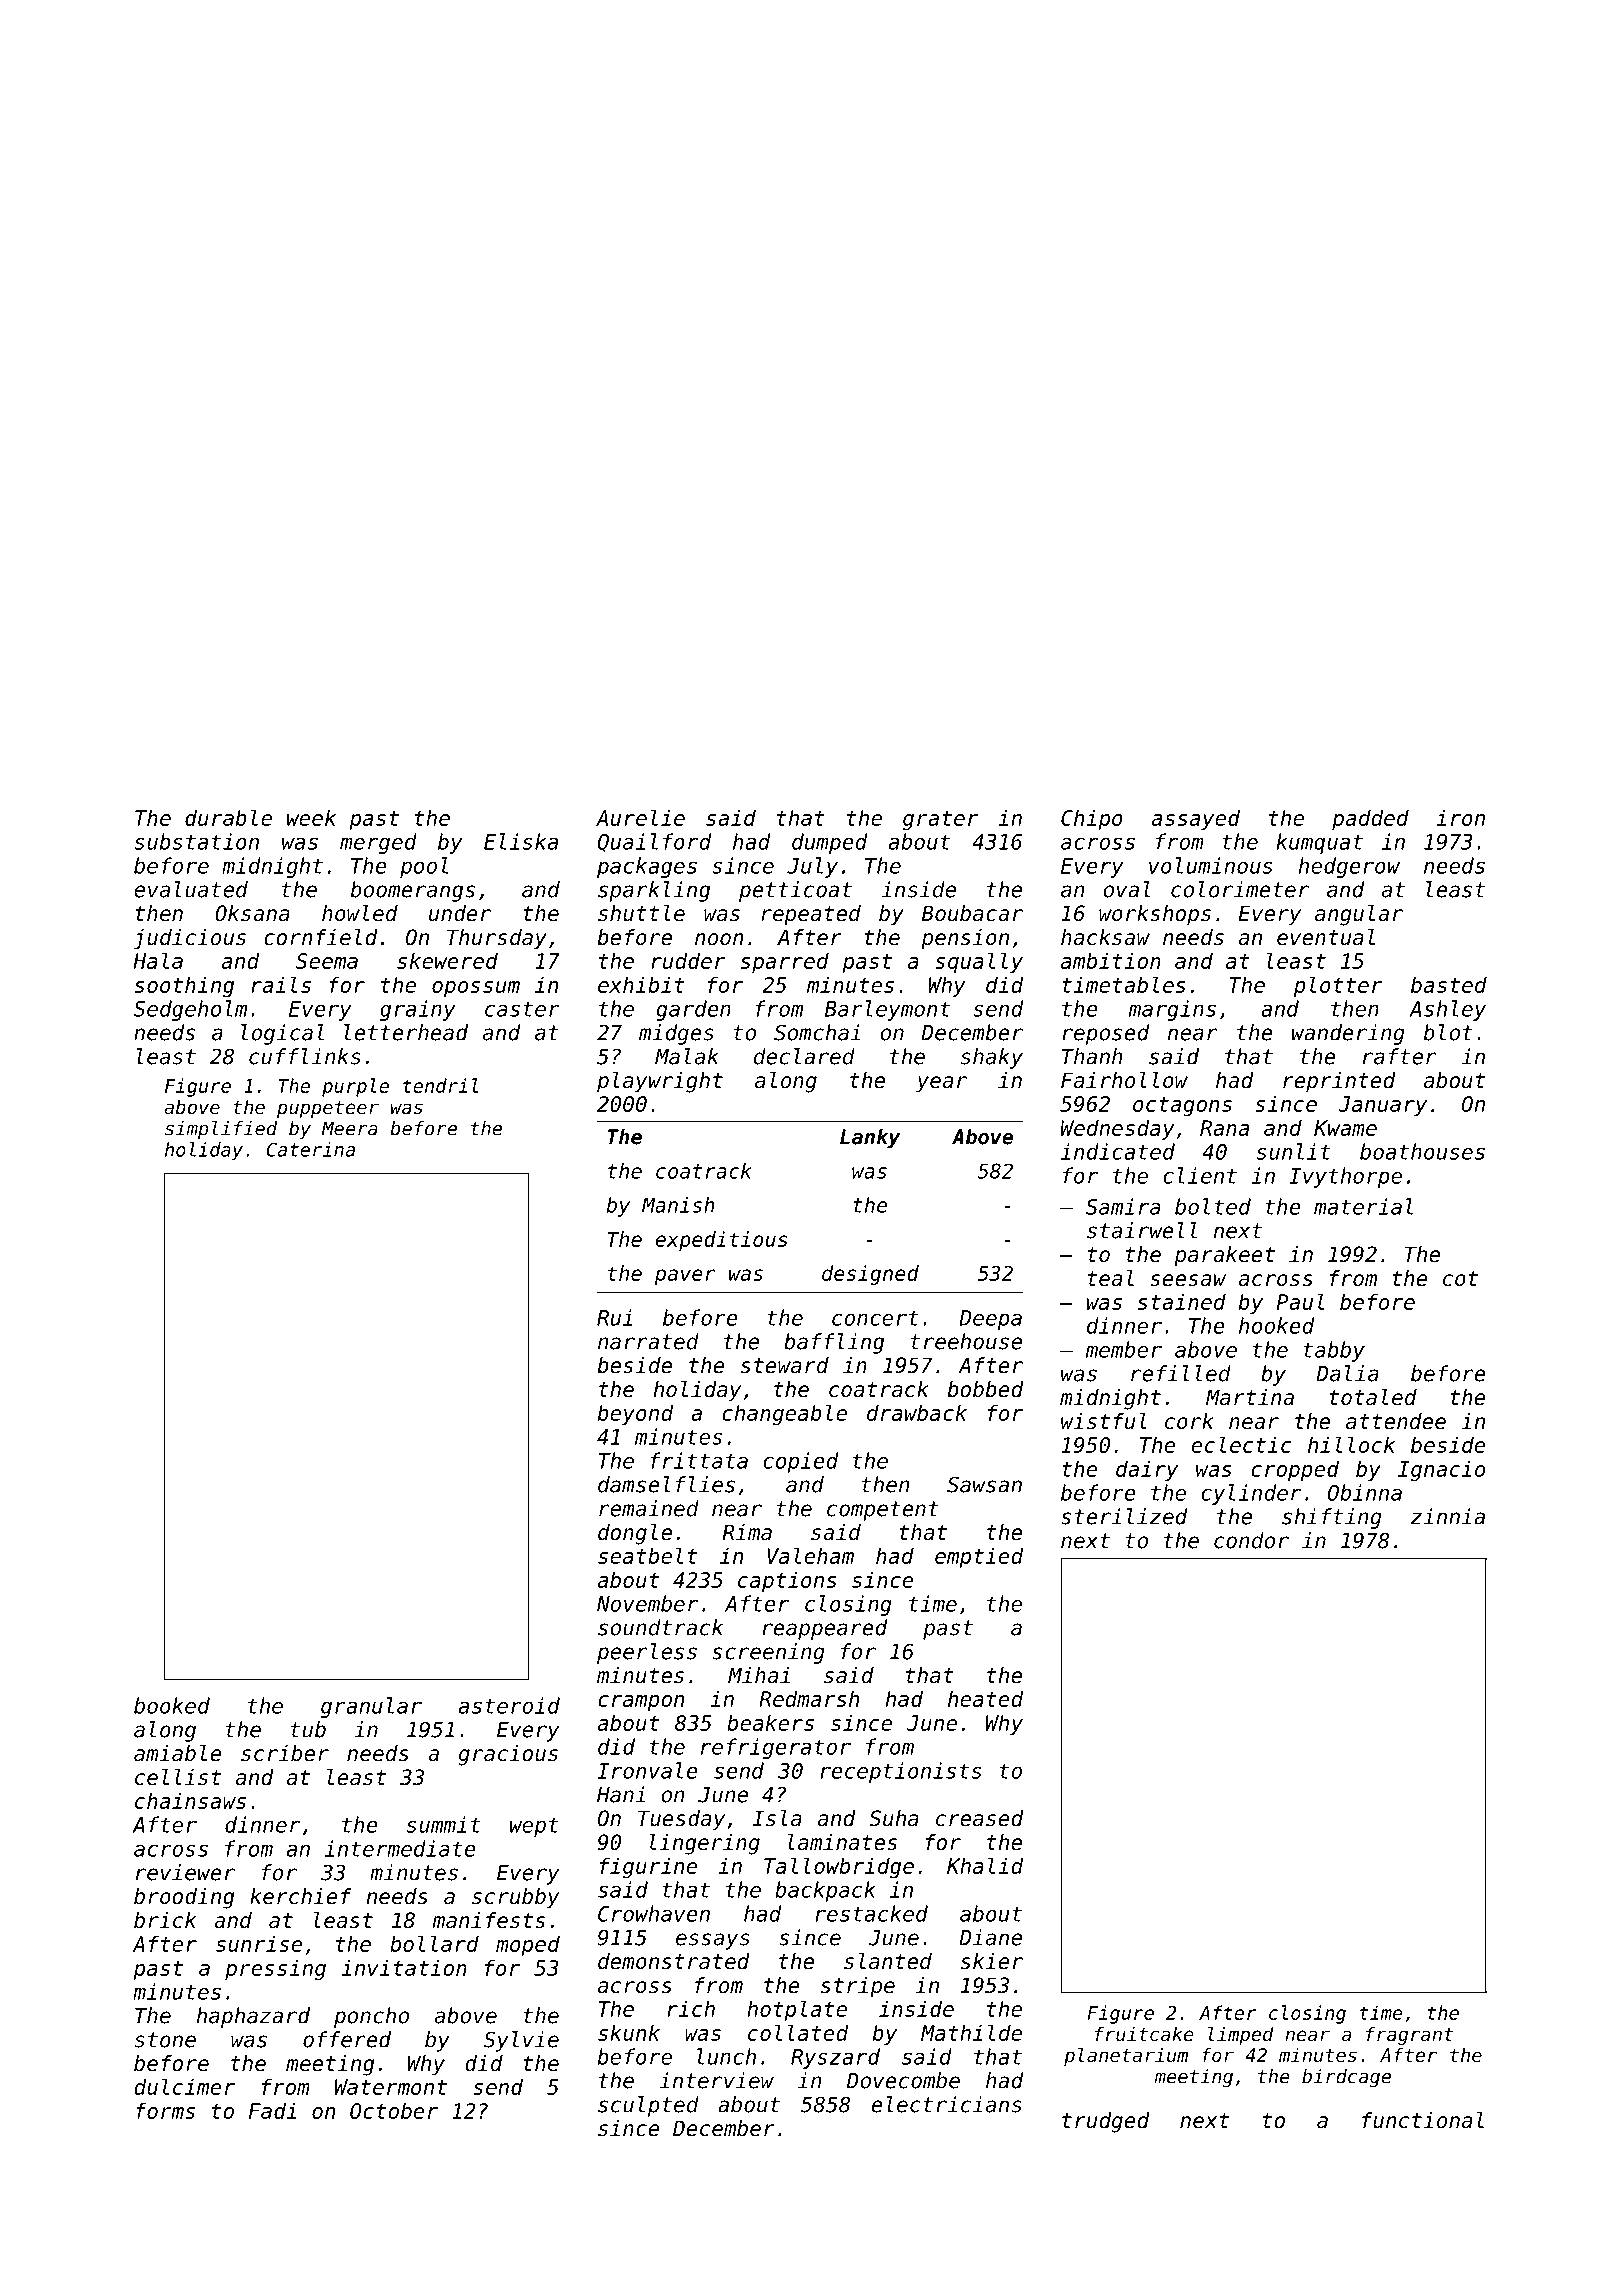  Describe the element at coordinates (311, 1149) in the image. I see `Caterina` at that location.
